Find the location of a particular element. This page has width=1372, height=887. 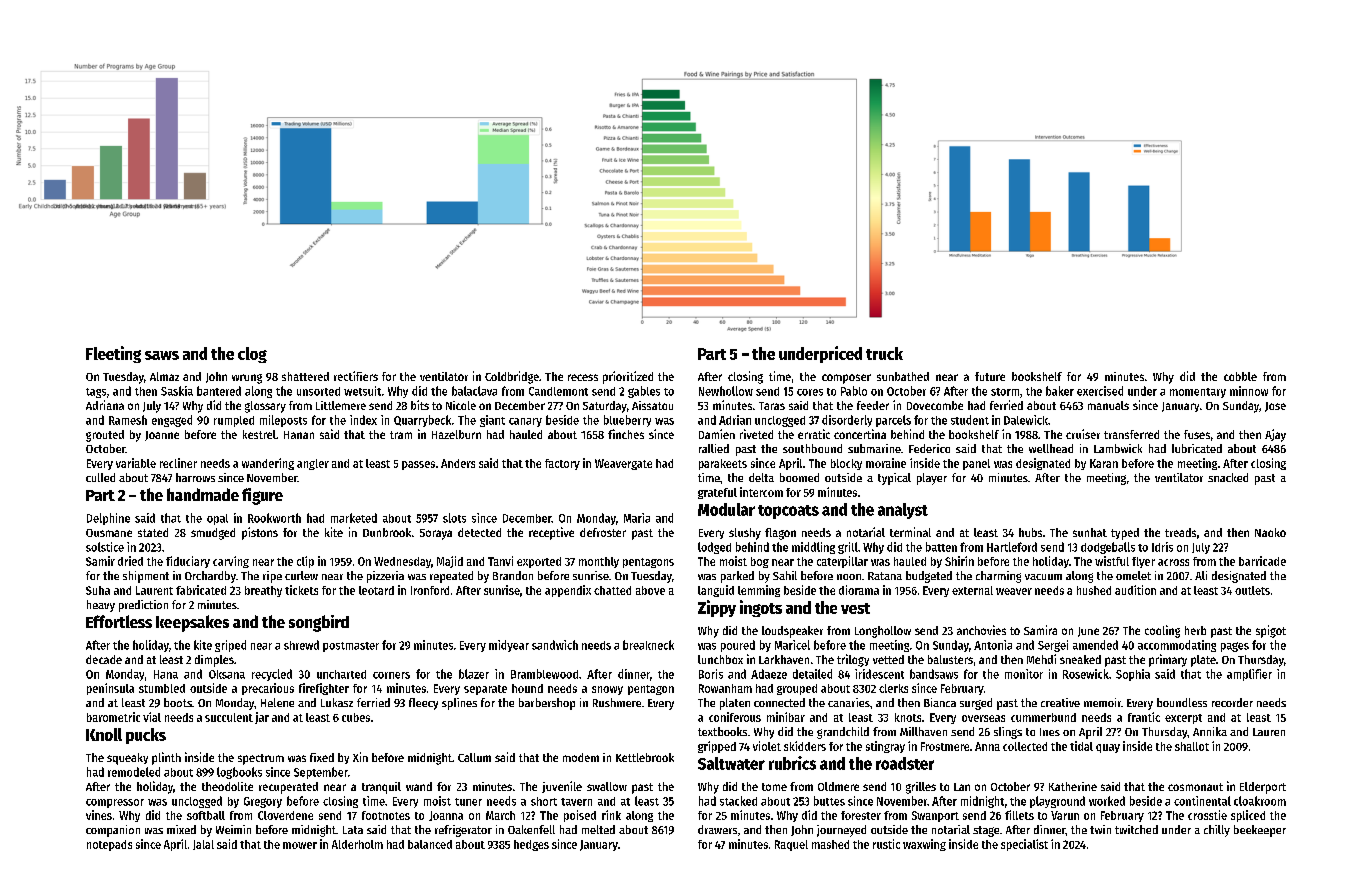

softball is located at coordinates (206, 815).
